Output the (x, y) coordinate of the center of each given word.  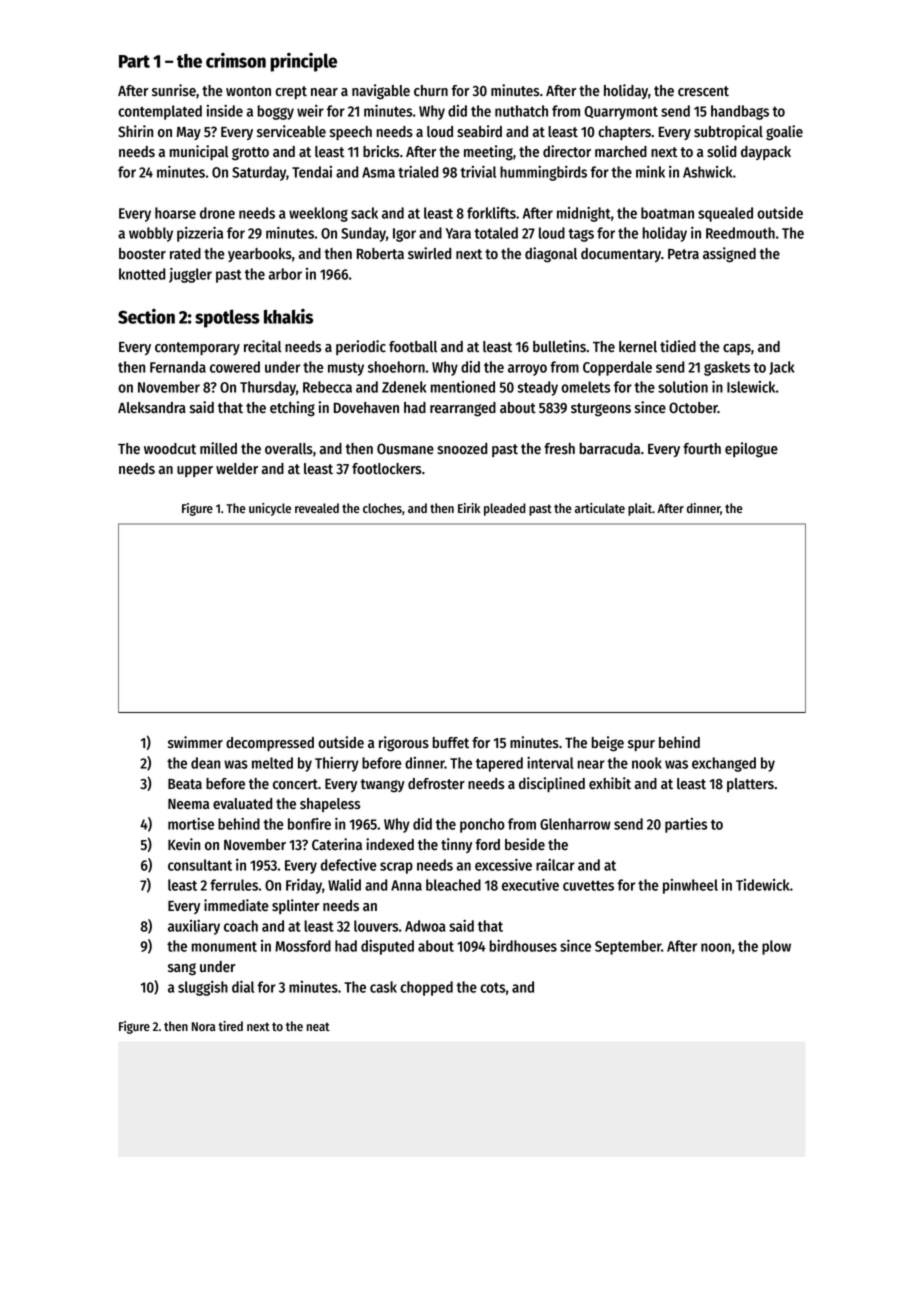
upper (195, 471)
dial (243, 987)
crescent (703, 91)
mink (650, 172)
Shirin (135, 131)
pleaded (505, 509)
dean (205, 763)
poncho (482, 825)
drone (217, 213)
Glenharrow (575, 824)
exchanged (724, 764)
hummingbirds (543, 173)
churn (431, 91)
